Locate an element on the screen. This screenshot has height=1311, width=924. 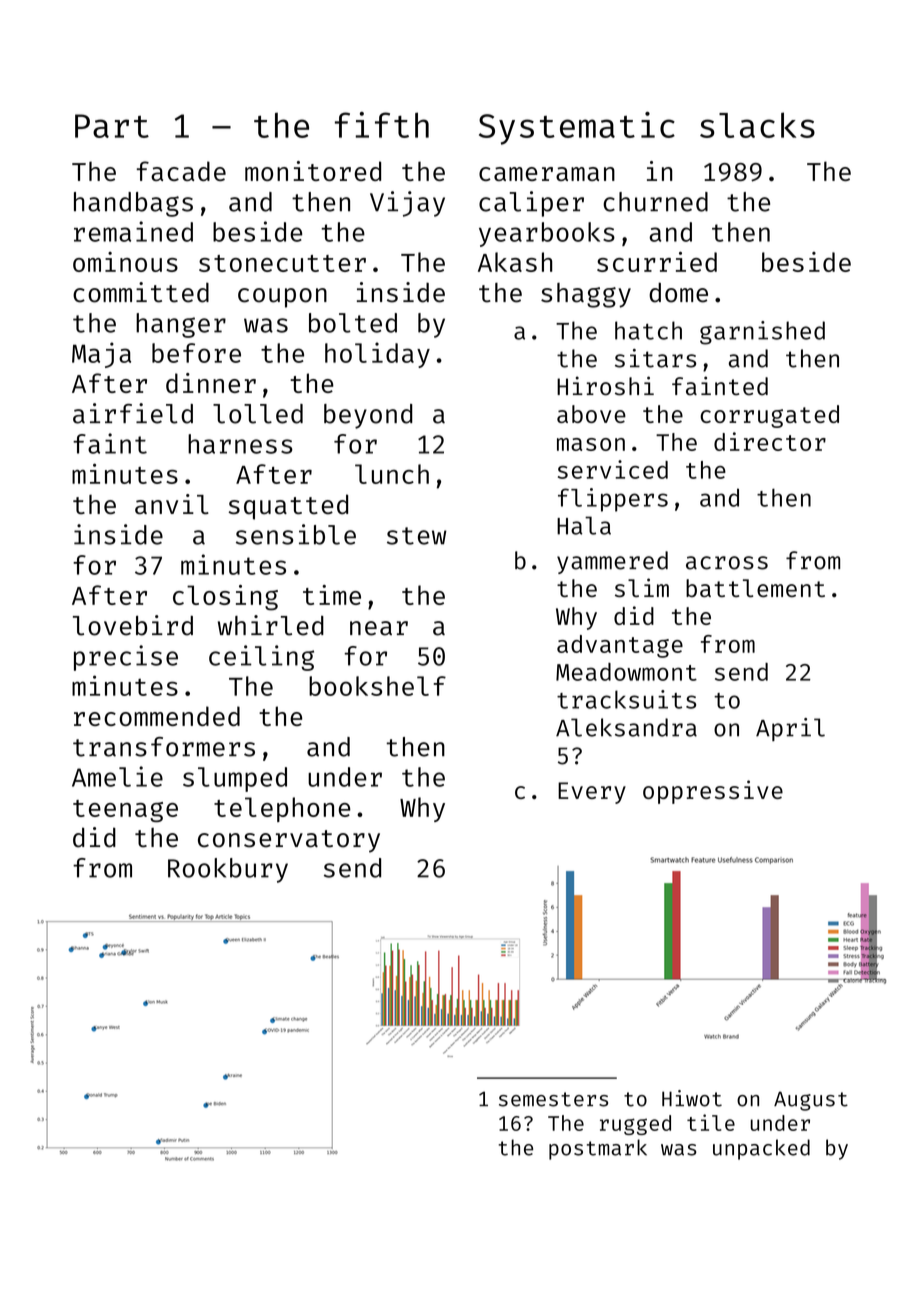
battlement is located at coordinates (755, 588).
